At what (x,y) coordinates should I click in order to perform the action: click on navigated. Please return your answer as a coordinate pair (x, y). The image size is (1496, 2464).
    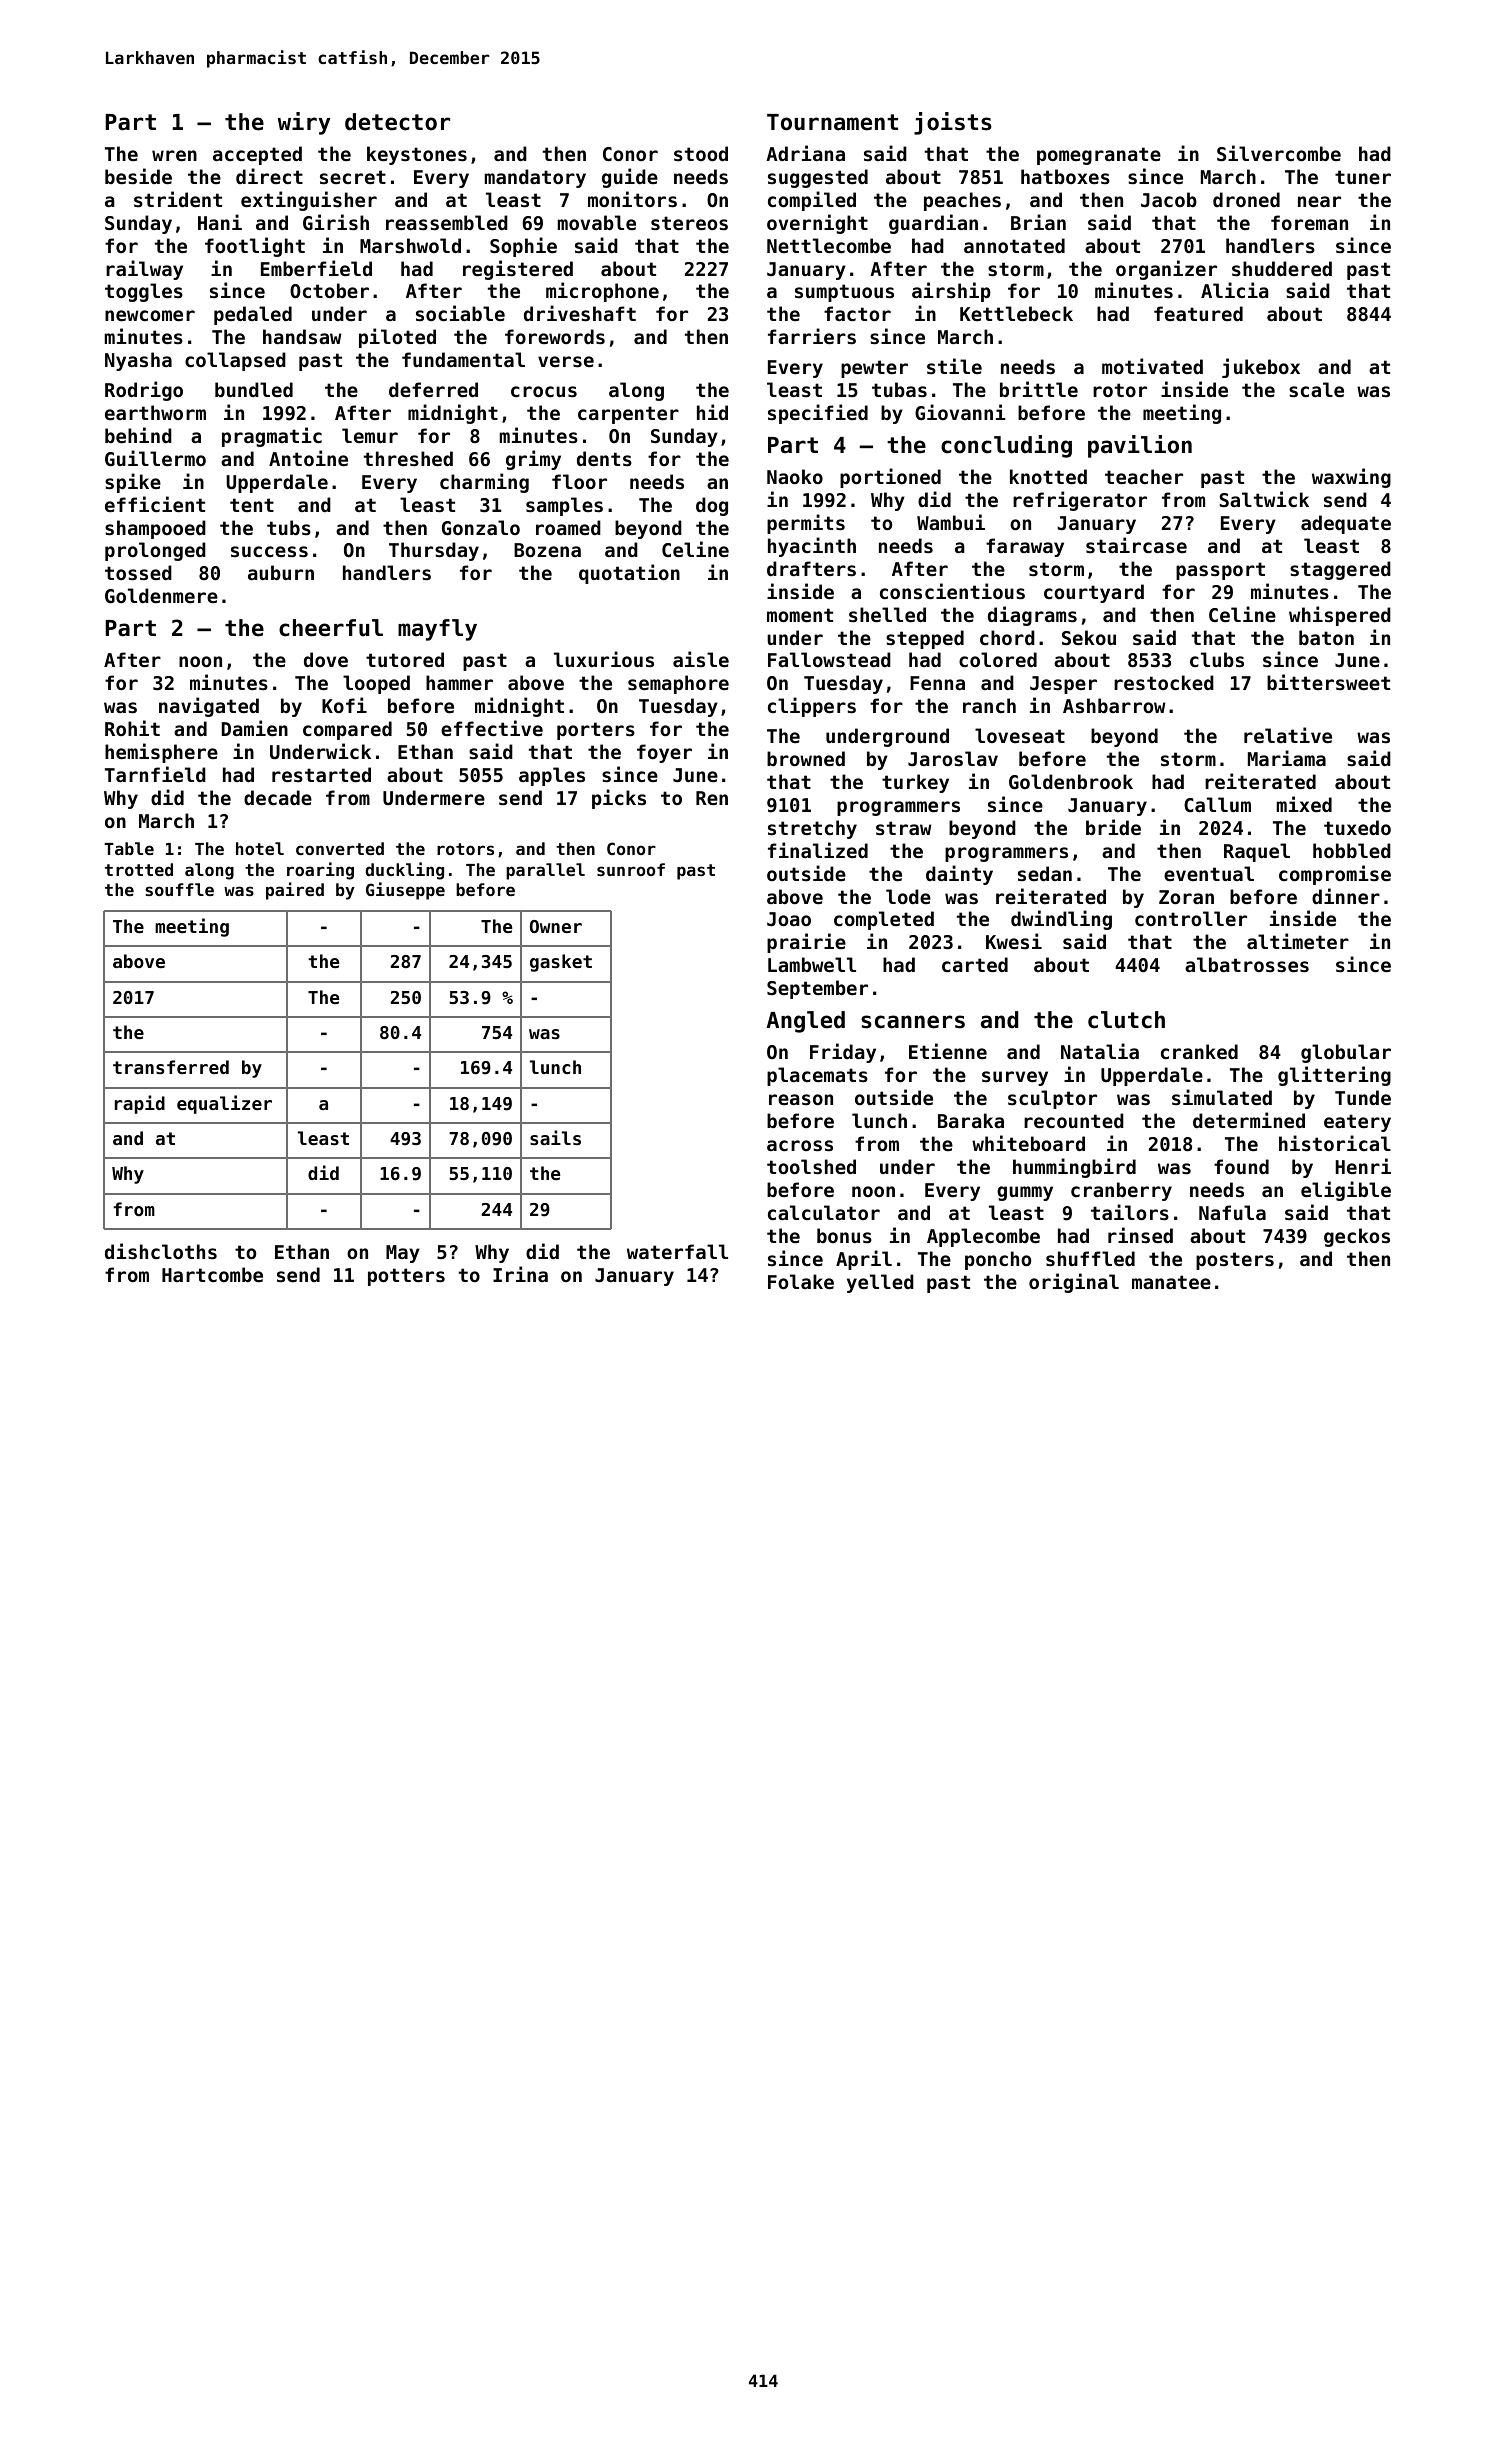
    Looking at the image, I should click on (209, 707).
